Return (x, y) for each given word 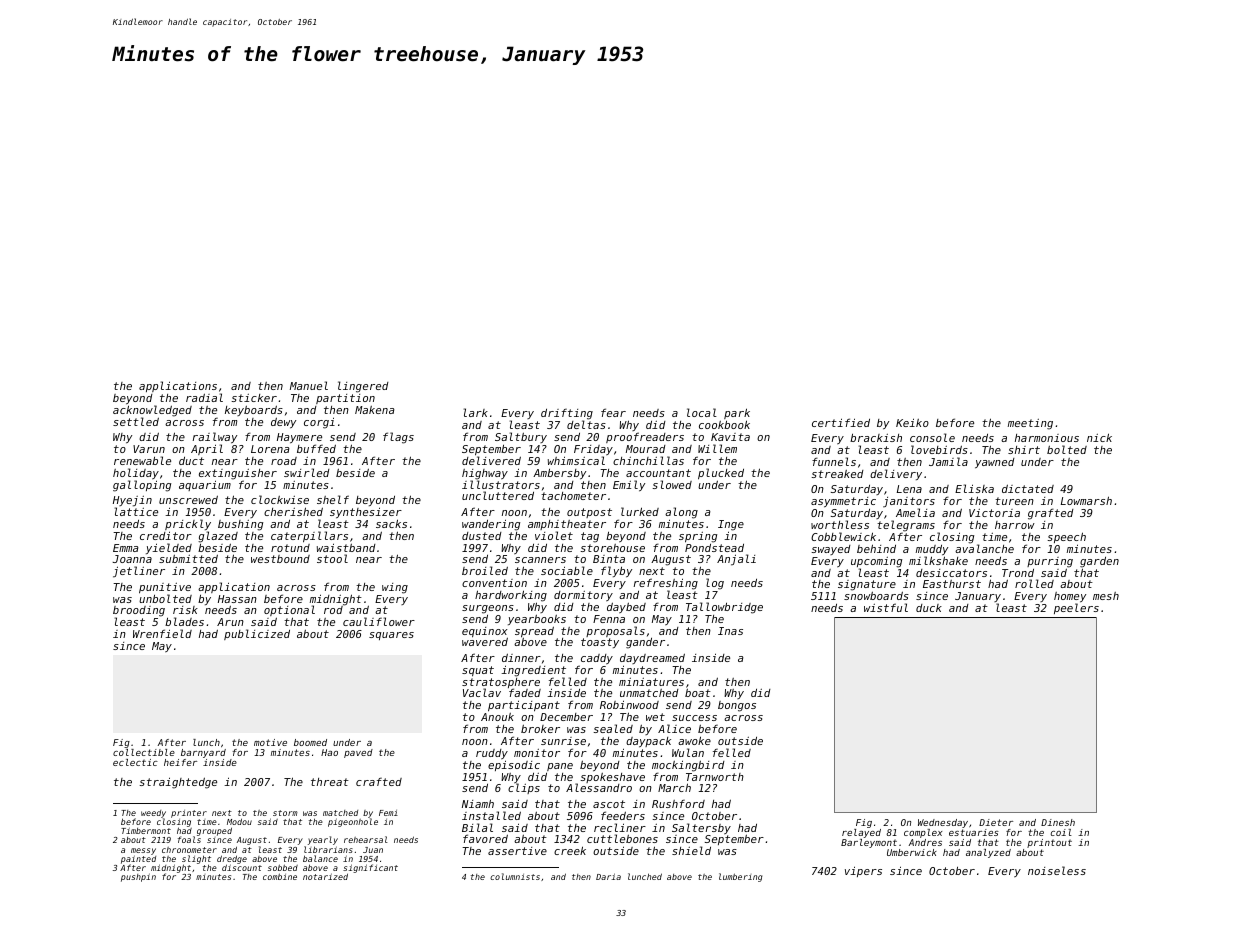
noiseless (1057, 870)
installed (491, 815)
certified (841, 422)
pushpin (138, 877)
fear (613, 412)
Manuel (309, 385)
